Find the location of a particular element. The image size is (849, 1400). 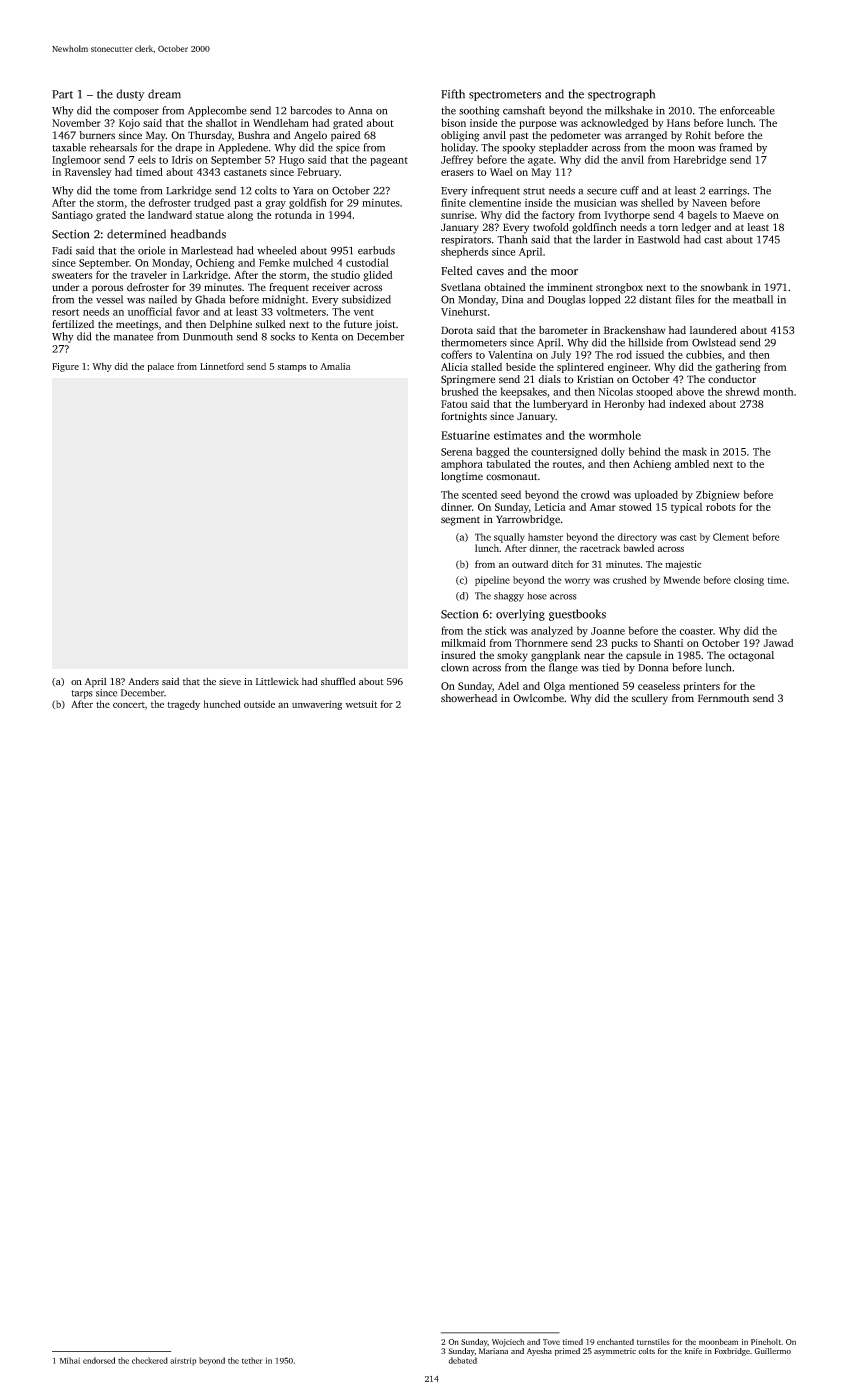

porous is located at coordinates (107, 289).
